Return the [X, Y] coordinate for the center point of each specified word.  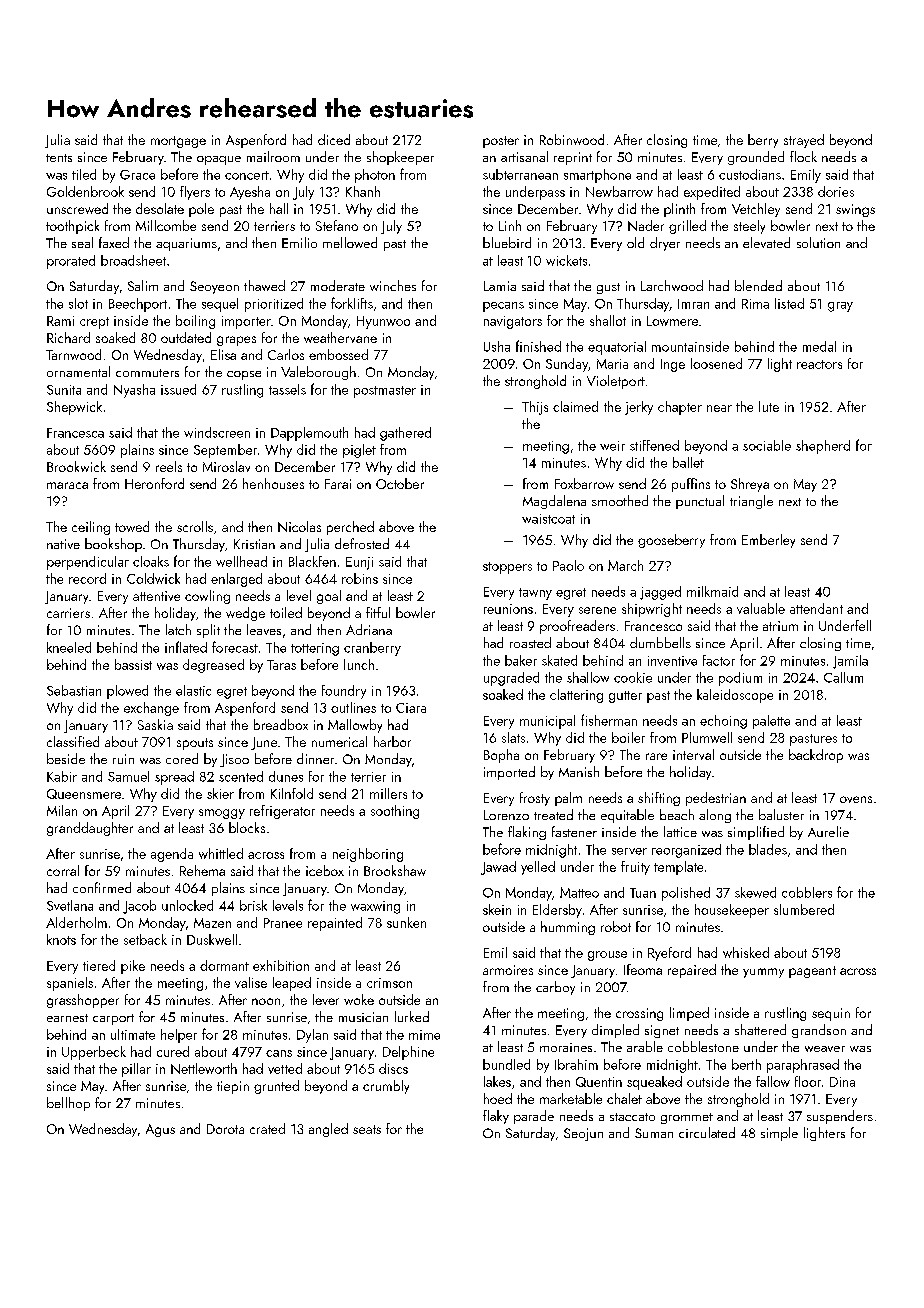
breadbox [281, 724]
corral [63, 870]
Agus [160, 1130]
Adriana [369, 629]
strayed [804, 141]
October [400, 483]
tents [59, 158]
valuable [761, 608]
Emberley [768, 541]
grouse [607, 956]
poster [501, 142]
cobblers [807, 892]
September [225, 451]
